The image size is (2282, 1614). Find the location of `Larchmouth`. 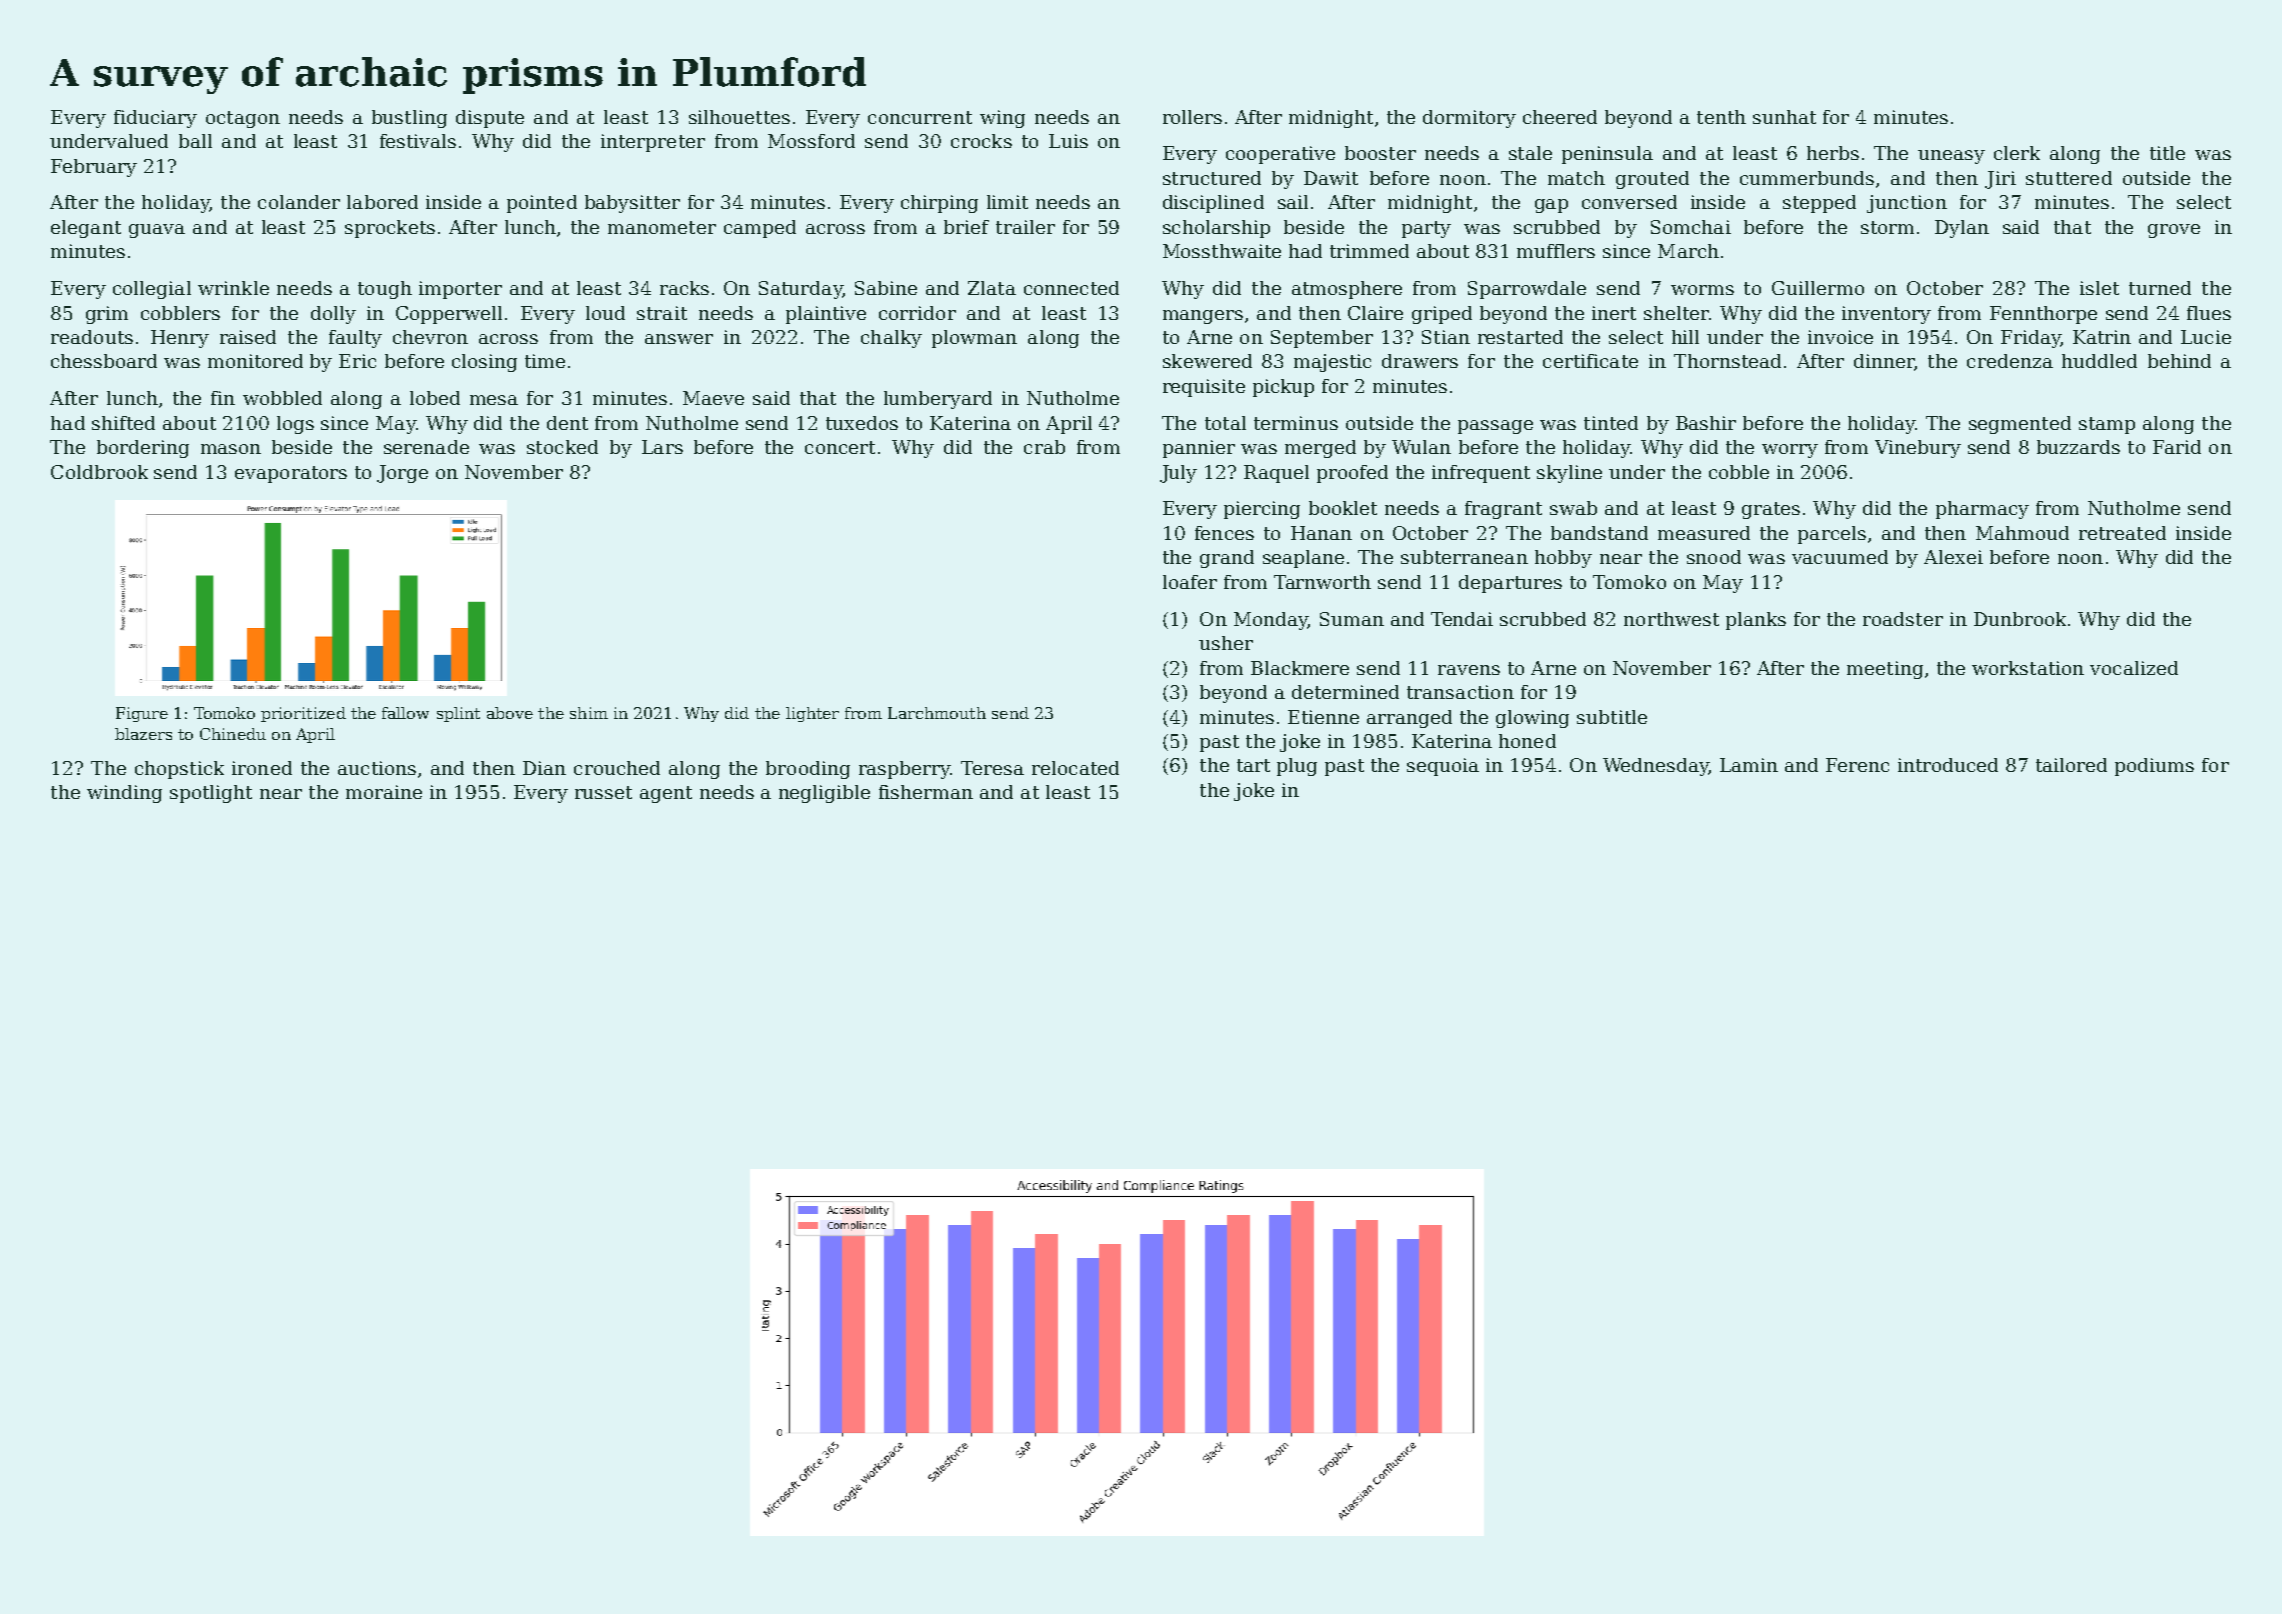

Larchmouth is located at coordinates (937, 713).
